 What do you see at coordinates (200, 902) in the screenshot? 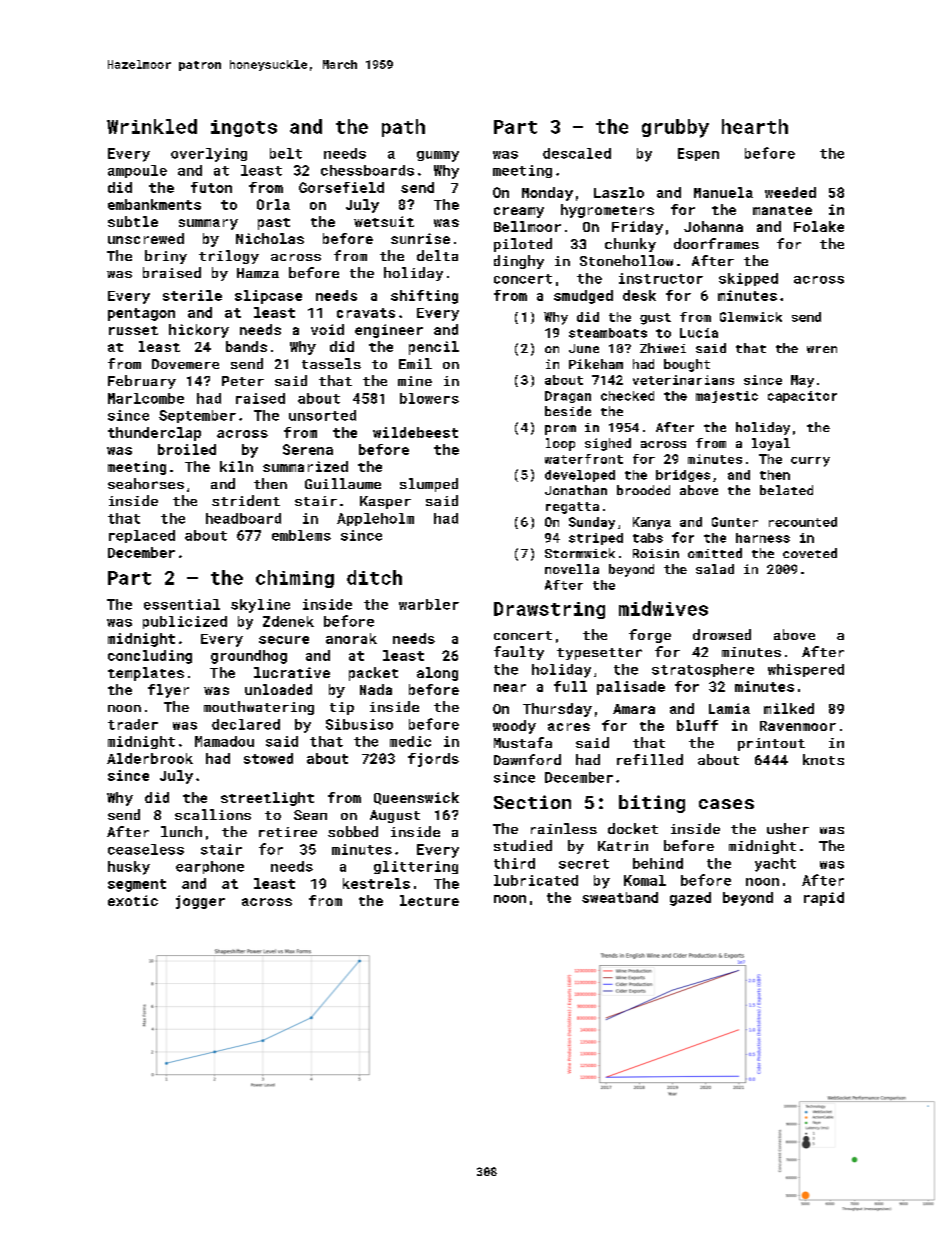
I see `jogger` at bounding box center [200, 902].
